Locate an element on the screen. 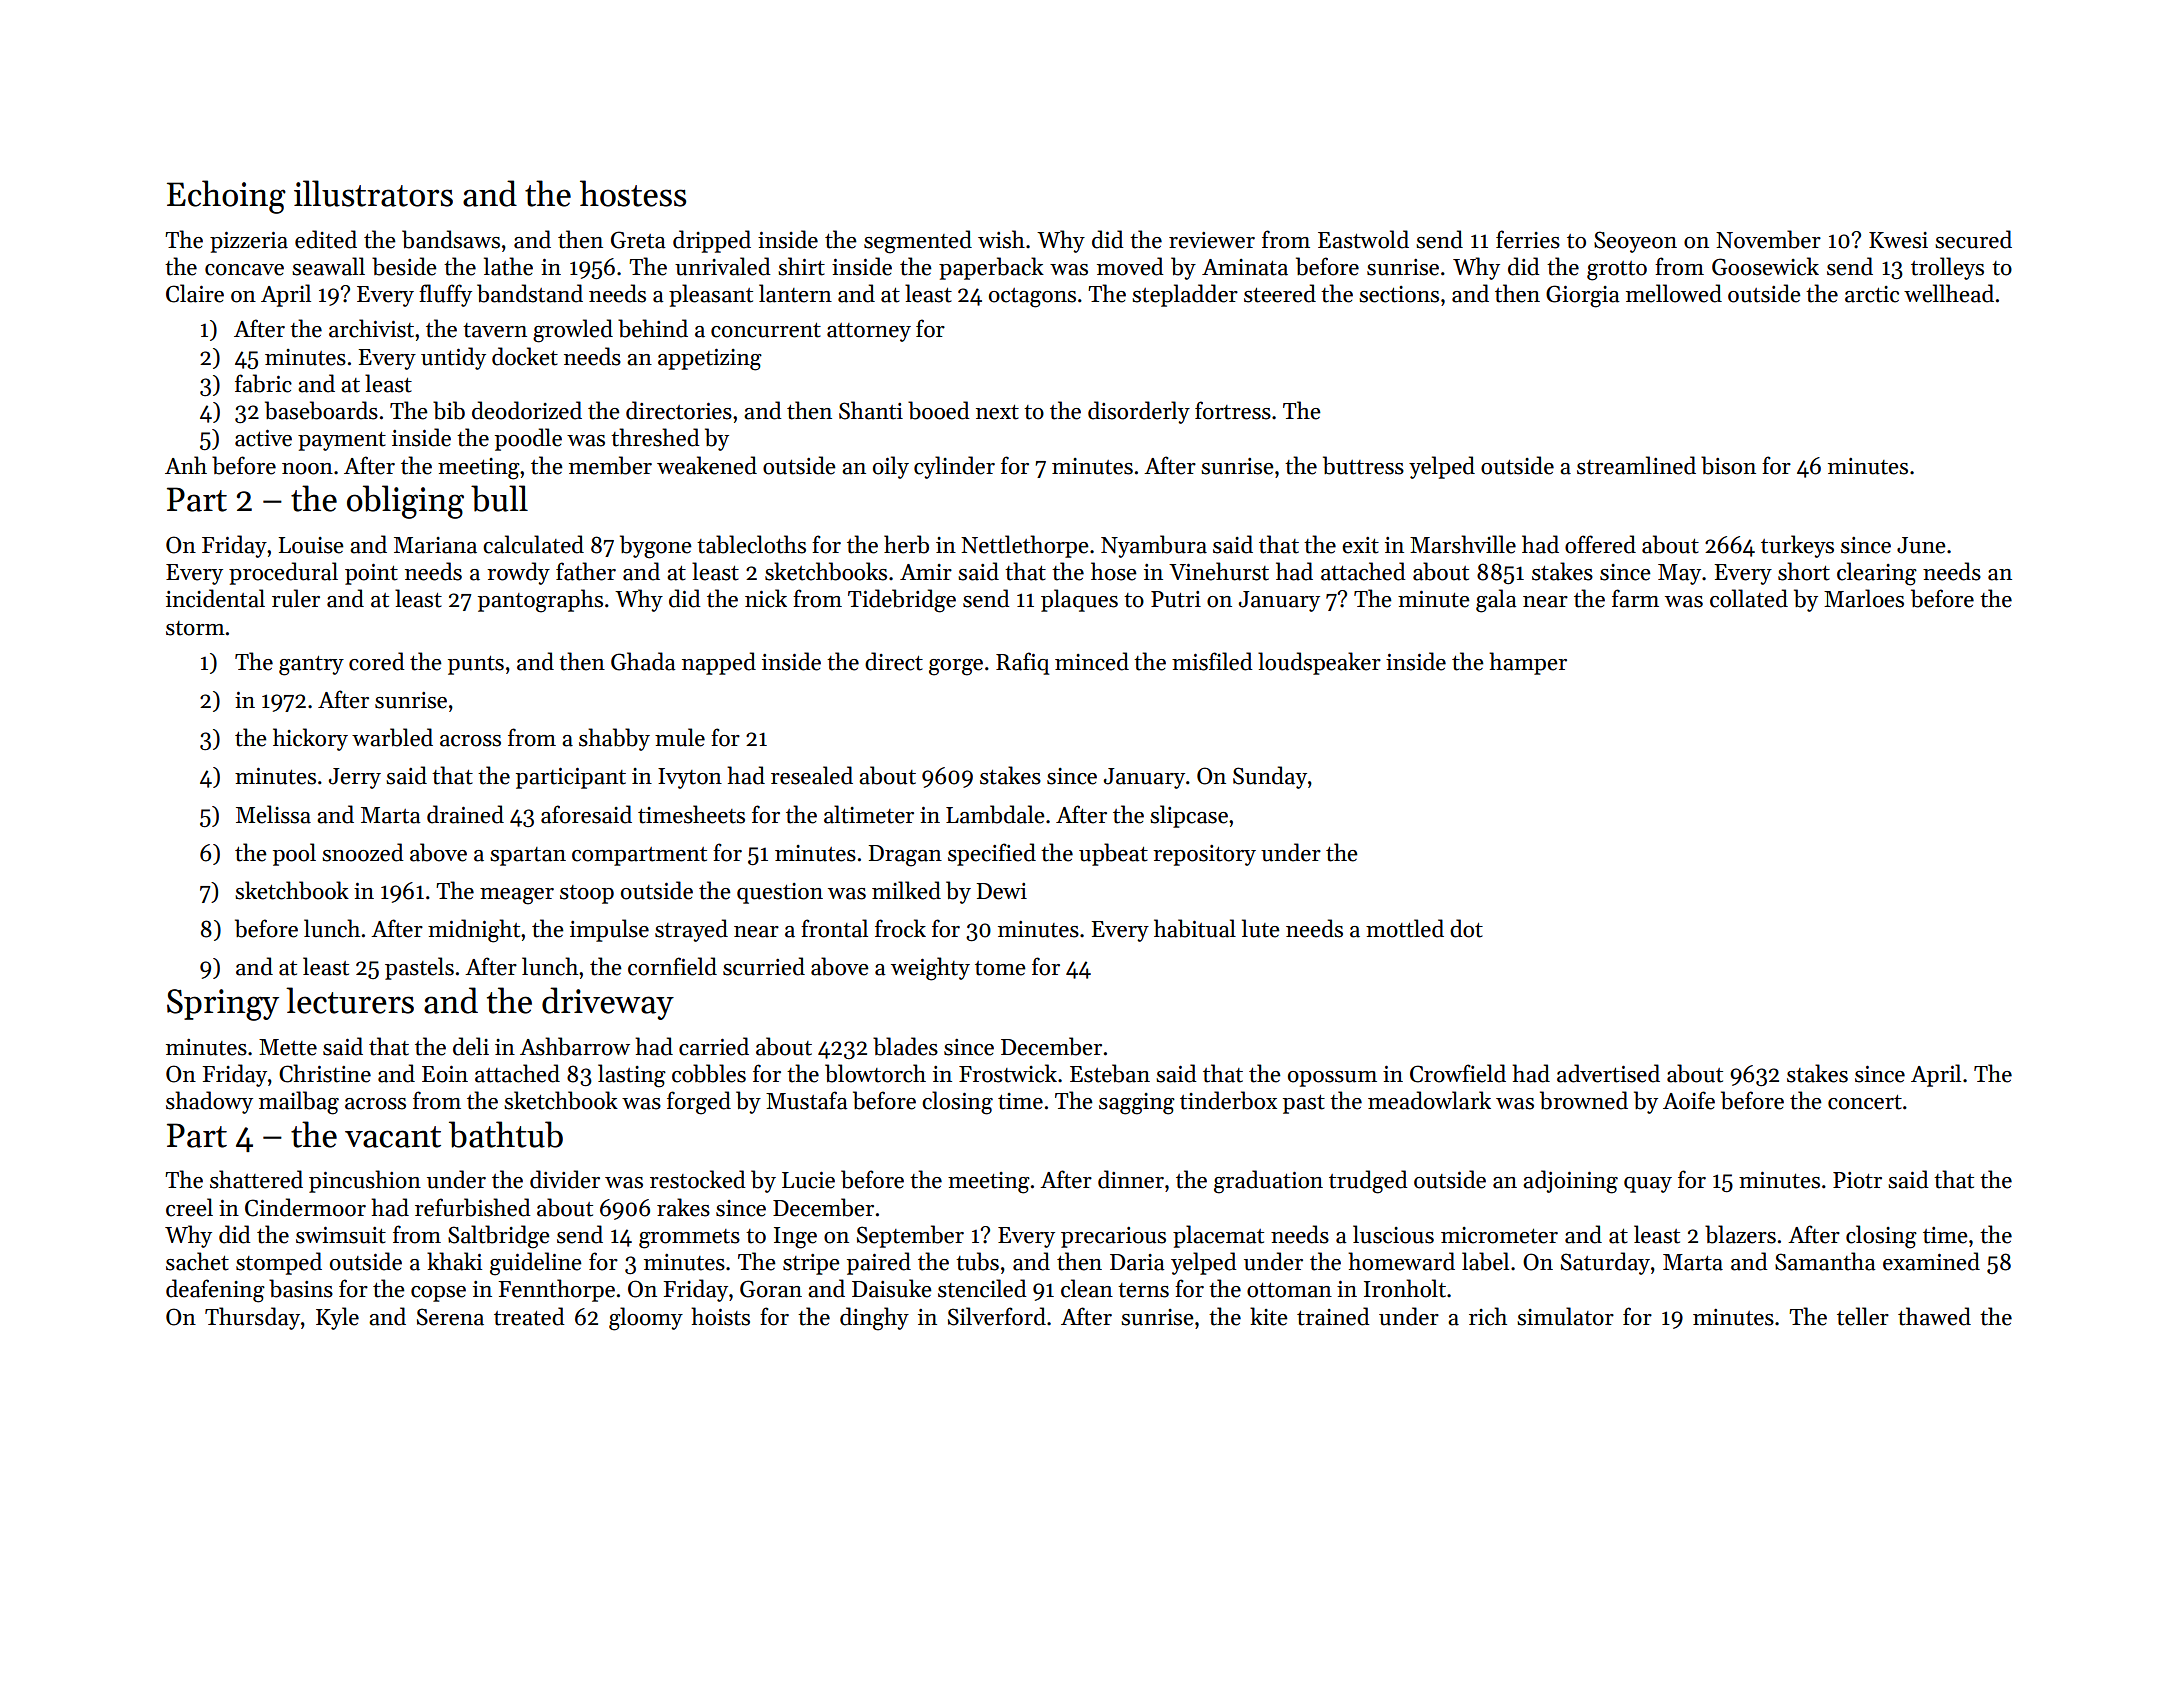  dot is located at coordinates (1466, 928).
